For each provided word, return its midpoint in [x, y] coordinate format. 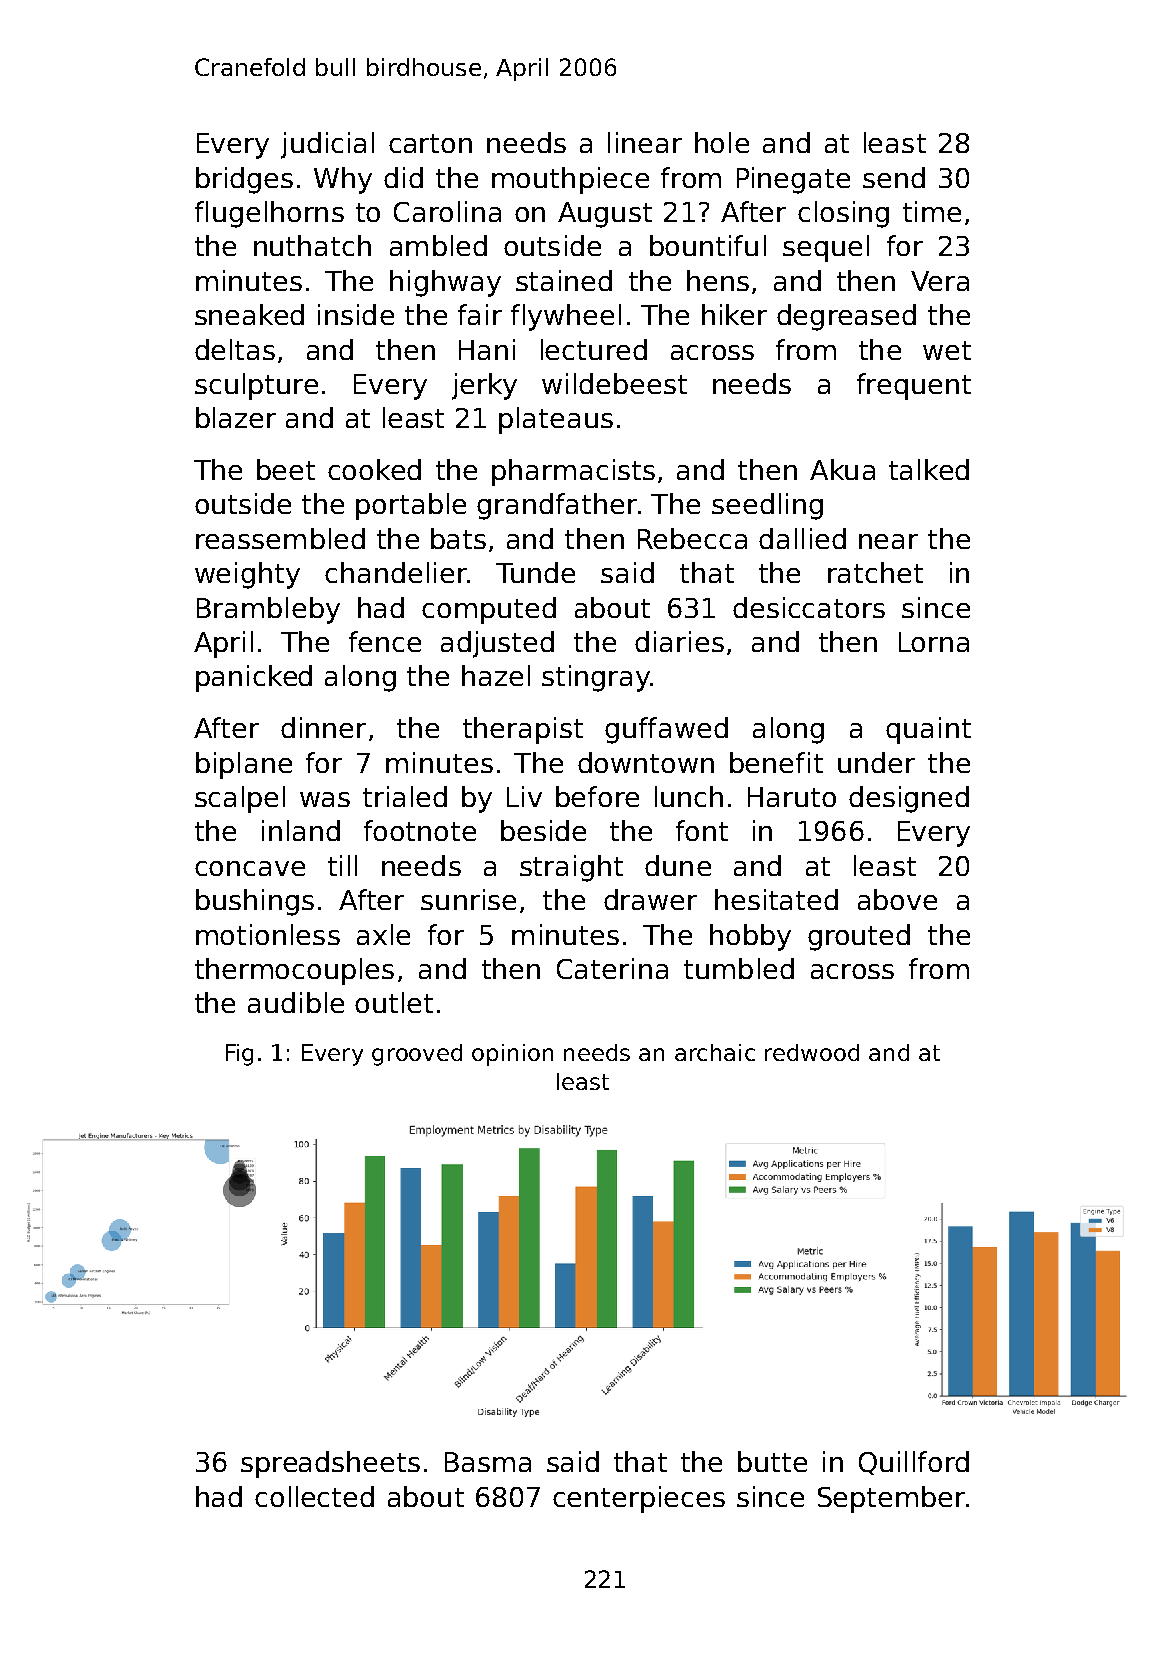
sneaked [249, 314]
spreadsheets [330, 1464]
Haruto [792, 797]
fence [385, 641]
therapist [523, 730]
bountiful [708, 245]
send [894, 177]
